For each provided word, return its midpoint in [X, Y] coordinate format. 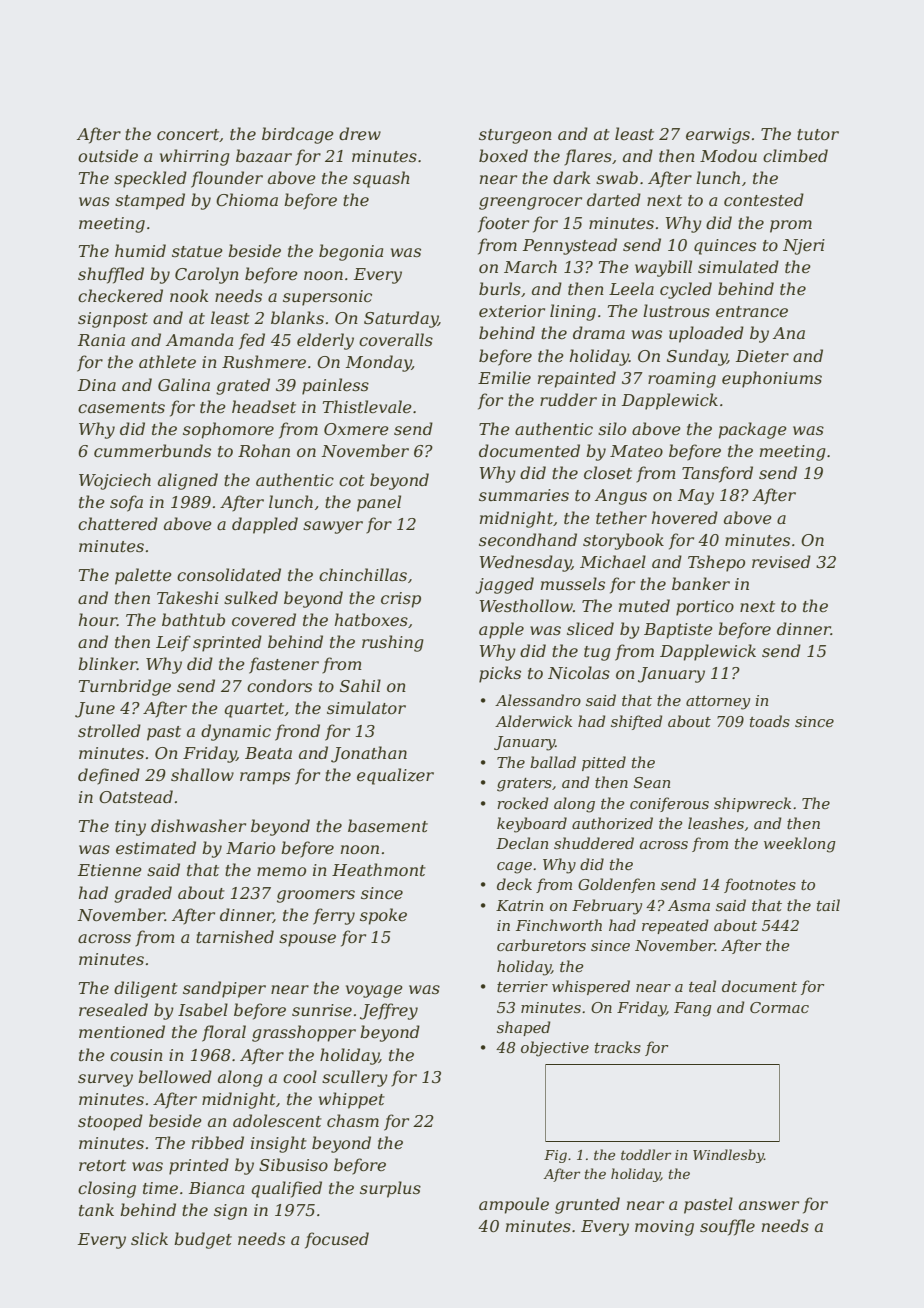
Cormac [779, 1007]
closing [107, 1189]
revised [781, 561]
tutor [818, 134]
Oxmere [356, 429]
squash [381, 179]
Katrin [519, 905]
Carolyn [207, 275]
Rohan [264, 450]
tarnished [235, 936]
